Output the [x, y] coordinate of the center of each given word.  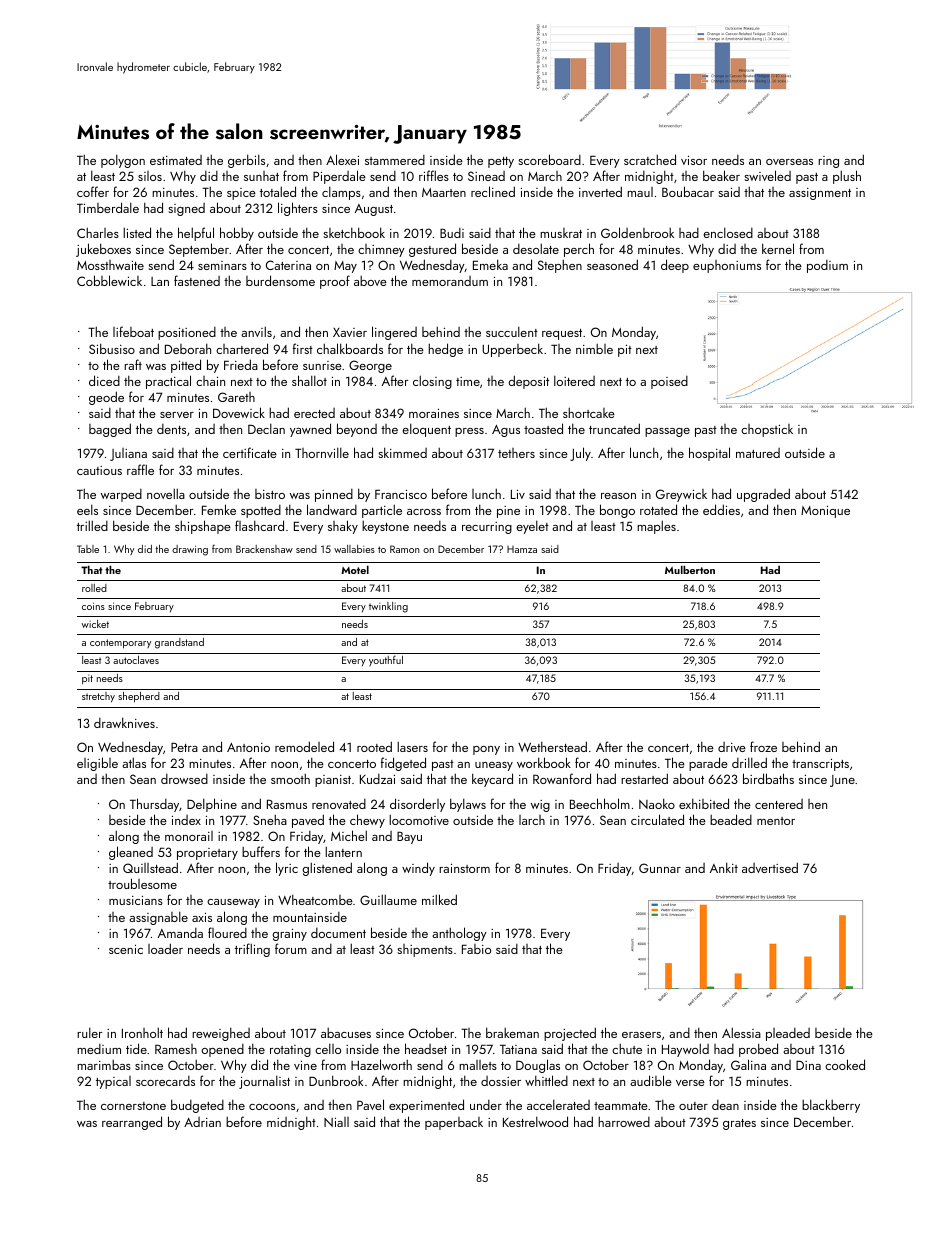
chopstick [767, 430]
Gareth [236, 397]
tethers [516, 453]
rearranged [132, 1123]
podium [827, 266]
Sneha [270, 819]
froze [763, 746]
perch [579, 250]
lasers [412, 746]
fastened [197, 280]
